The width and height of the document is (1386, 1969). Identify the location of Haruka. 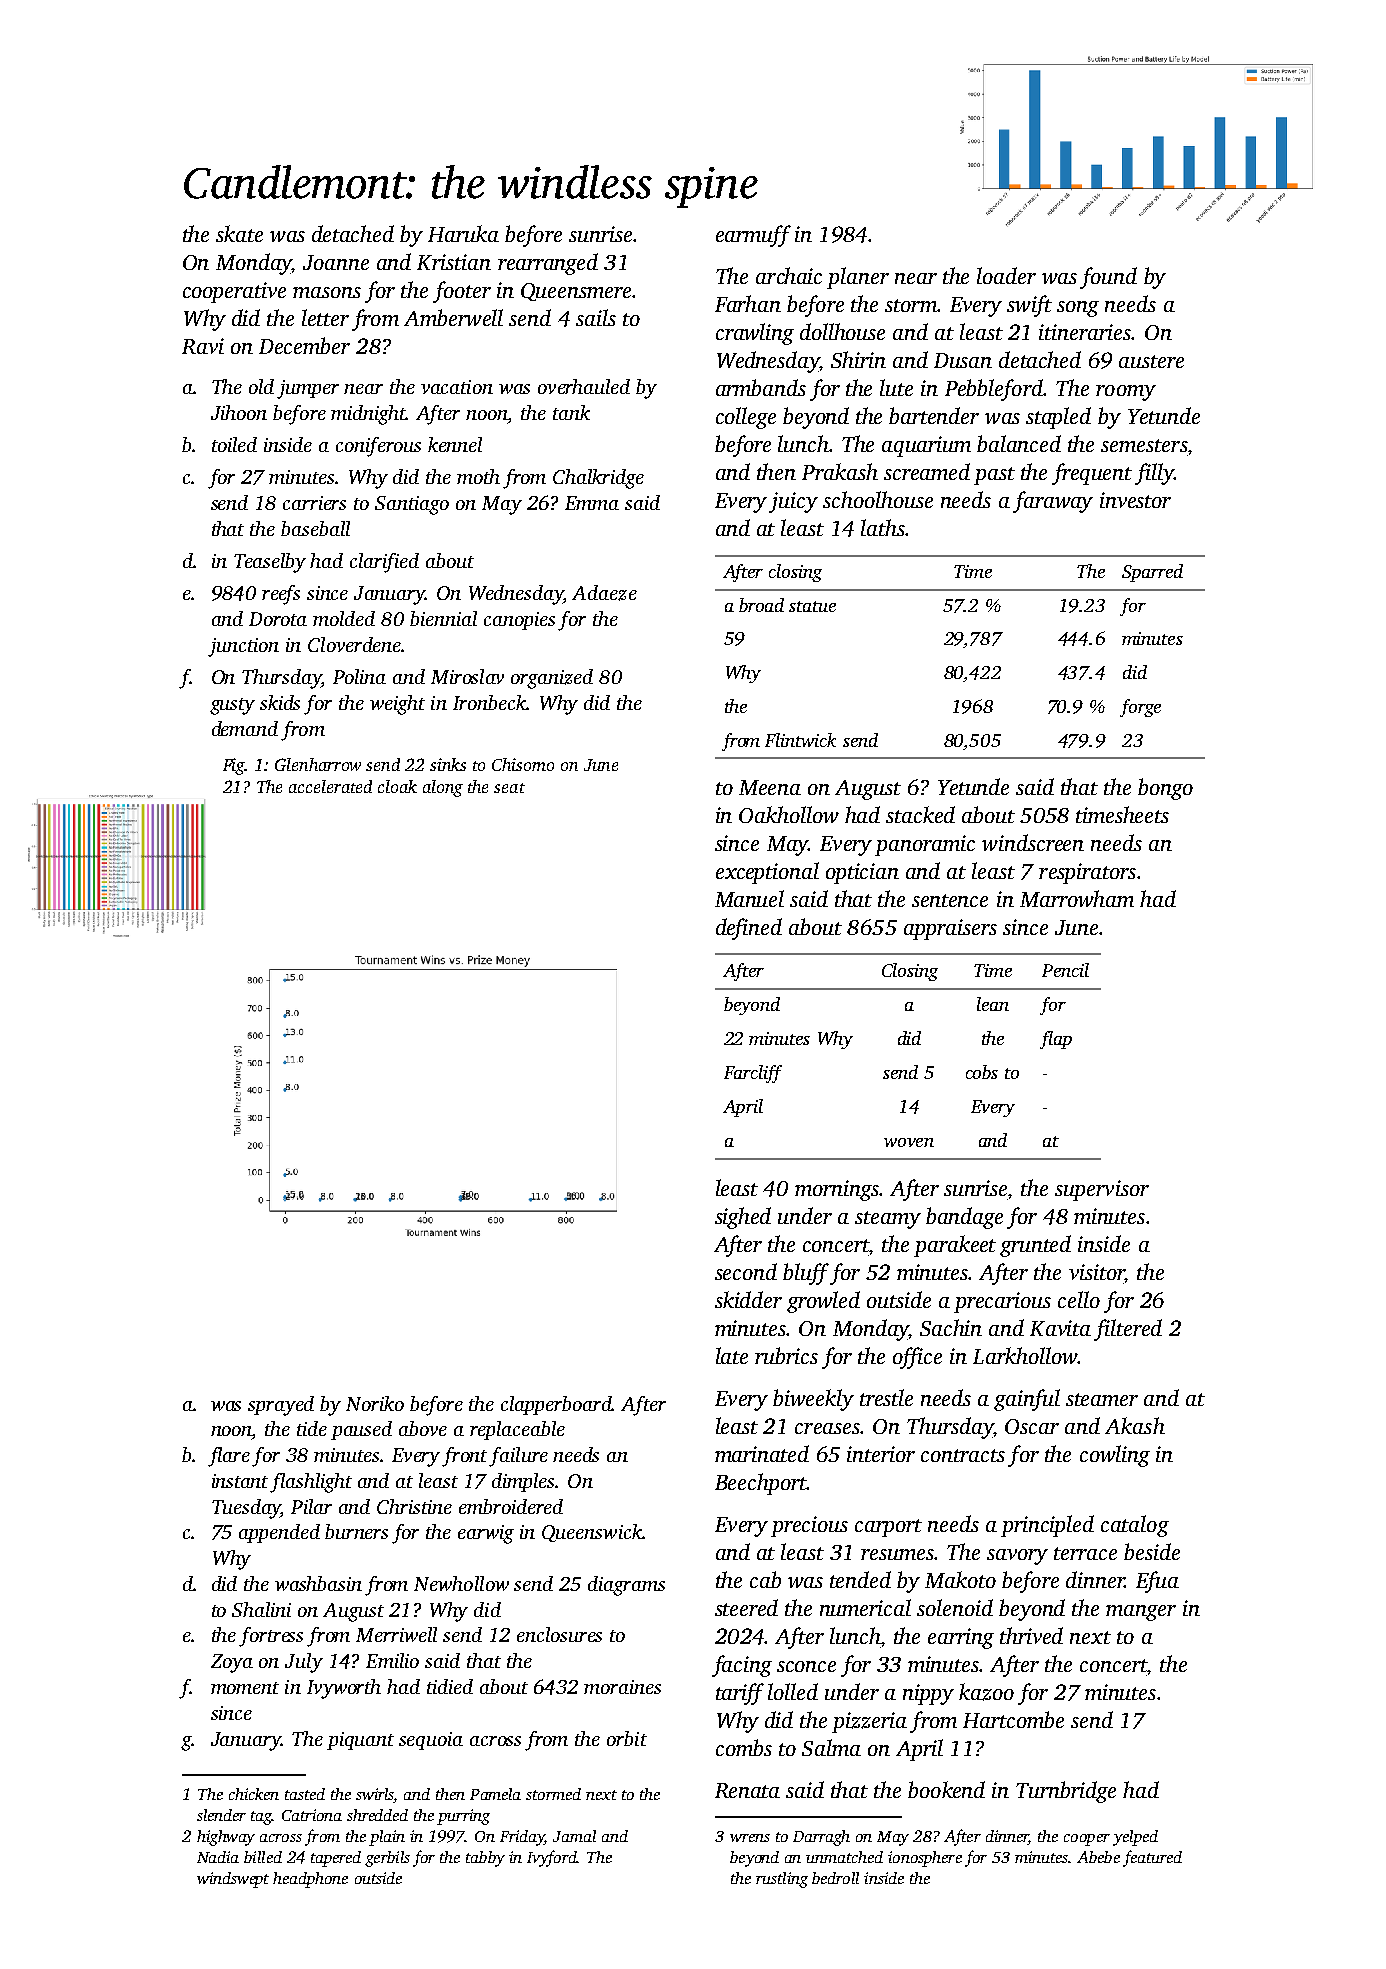
(463, 233).
